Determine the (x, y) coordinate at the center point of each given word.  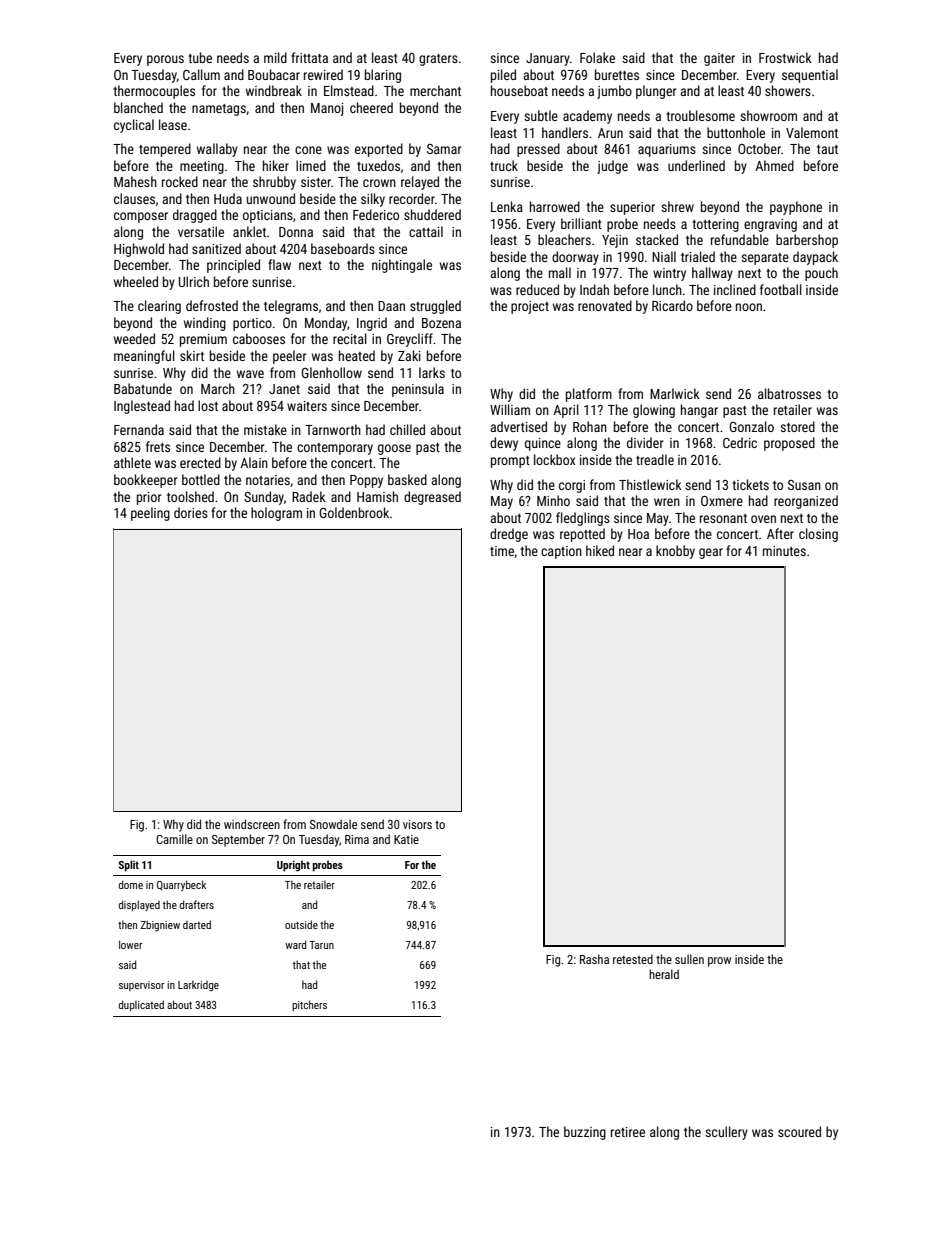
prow (719, 962)
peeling (150, 514)
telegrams (291, 307)
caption (561, 552)
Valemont (812, 132)
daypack (815, 258)
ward (295, 944)
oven (763, 519)
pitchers (309, 1005)
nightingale (402, 266)
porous (165, 60)
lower (130, 944)
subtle (541, 115)
